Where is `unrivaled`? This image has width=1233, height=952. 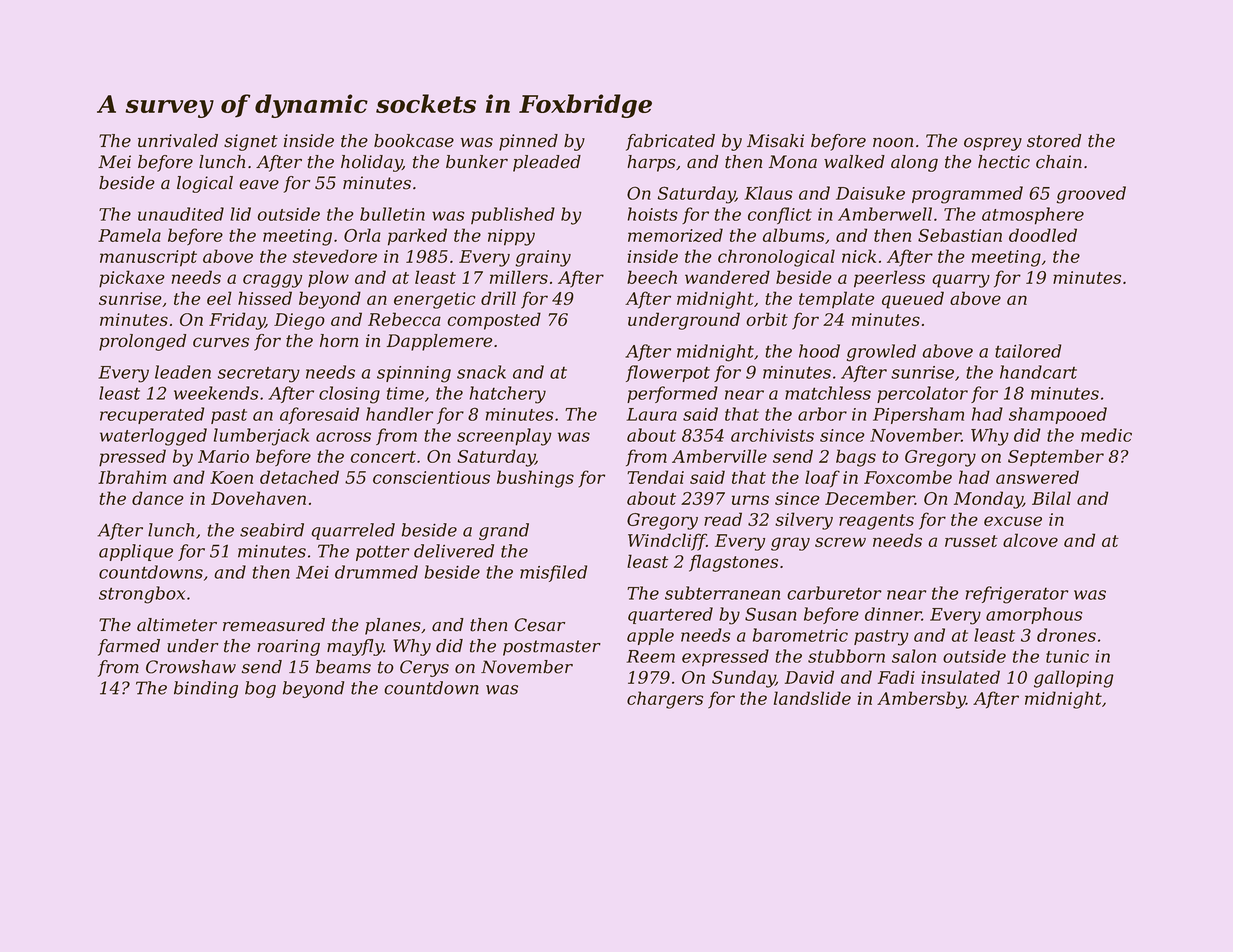 unrivaled is located at coordinates (178, 141).
